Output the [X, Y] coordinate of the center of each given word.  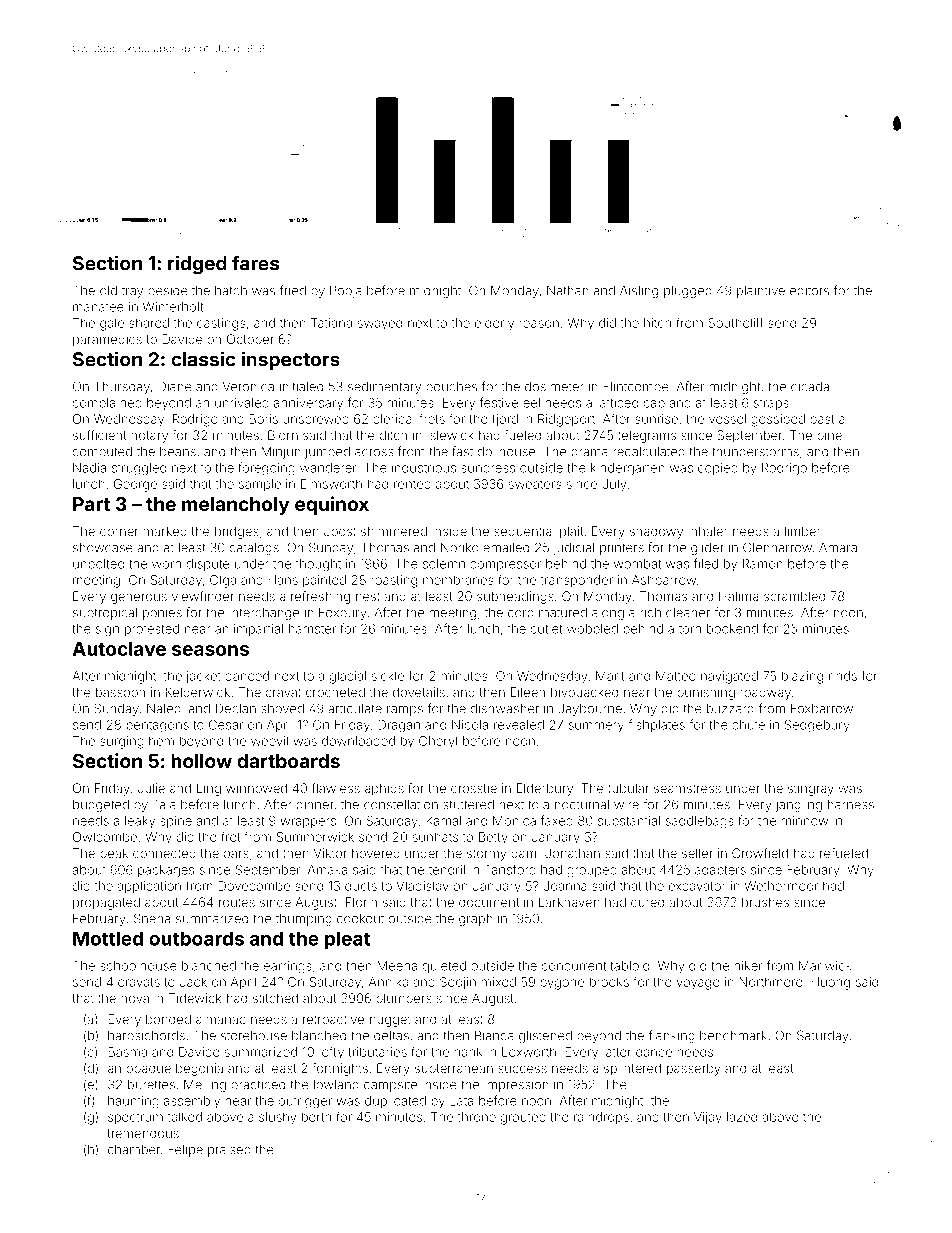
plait [571, 532]
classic [203, 359]
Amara [838, 548]
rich [650, 612]
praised [229, 1151]
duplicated [395, 1102]
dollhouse [506, 452]
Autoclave [119, 649]
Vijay [708, 1118]
